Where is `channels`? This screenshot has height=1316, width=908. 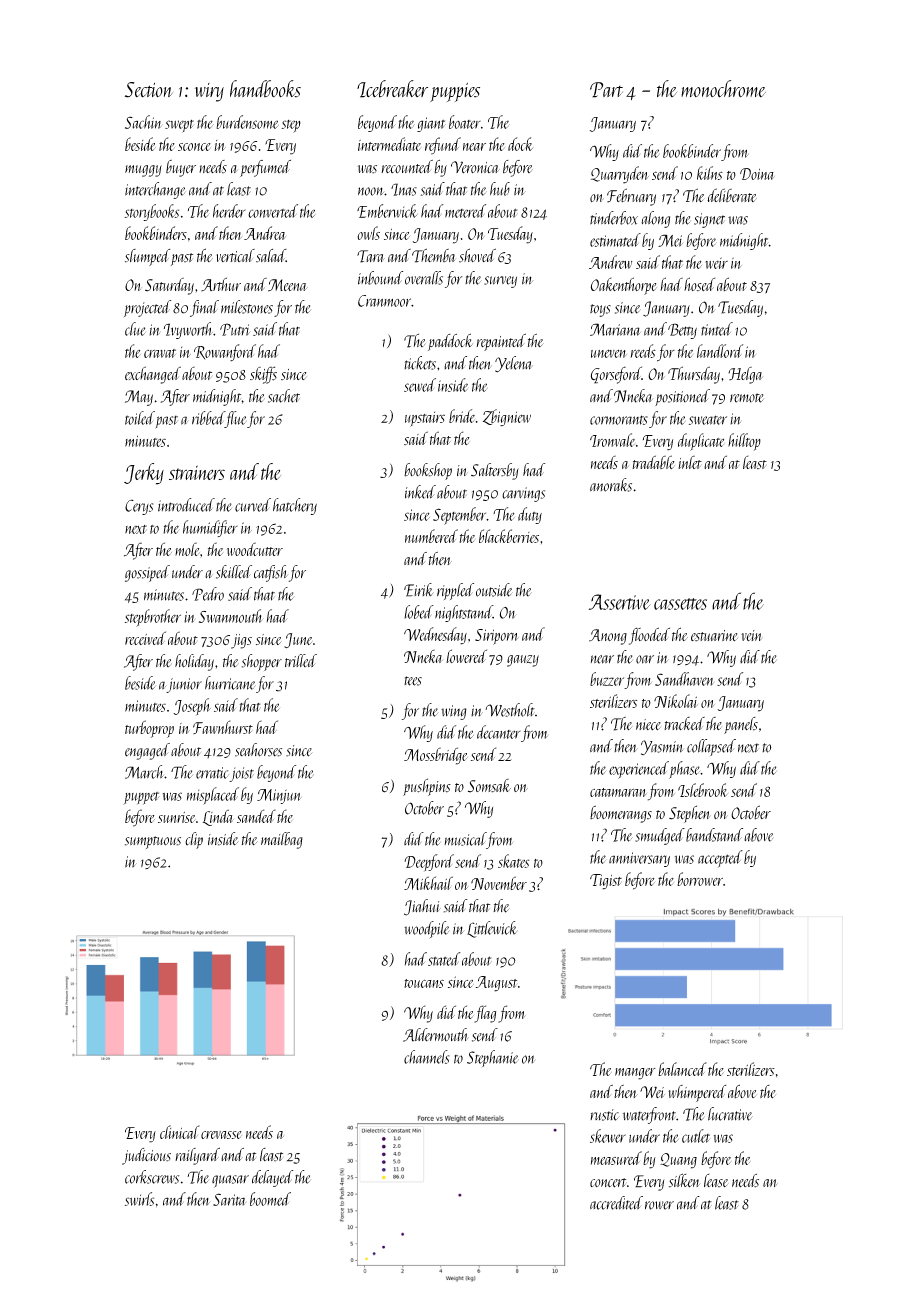
channels is located at coordinates (427, 1057).
